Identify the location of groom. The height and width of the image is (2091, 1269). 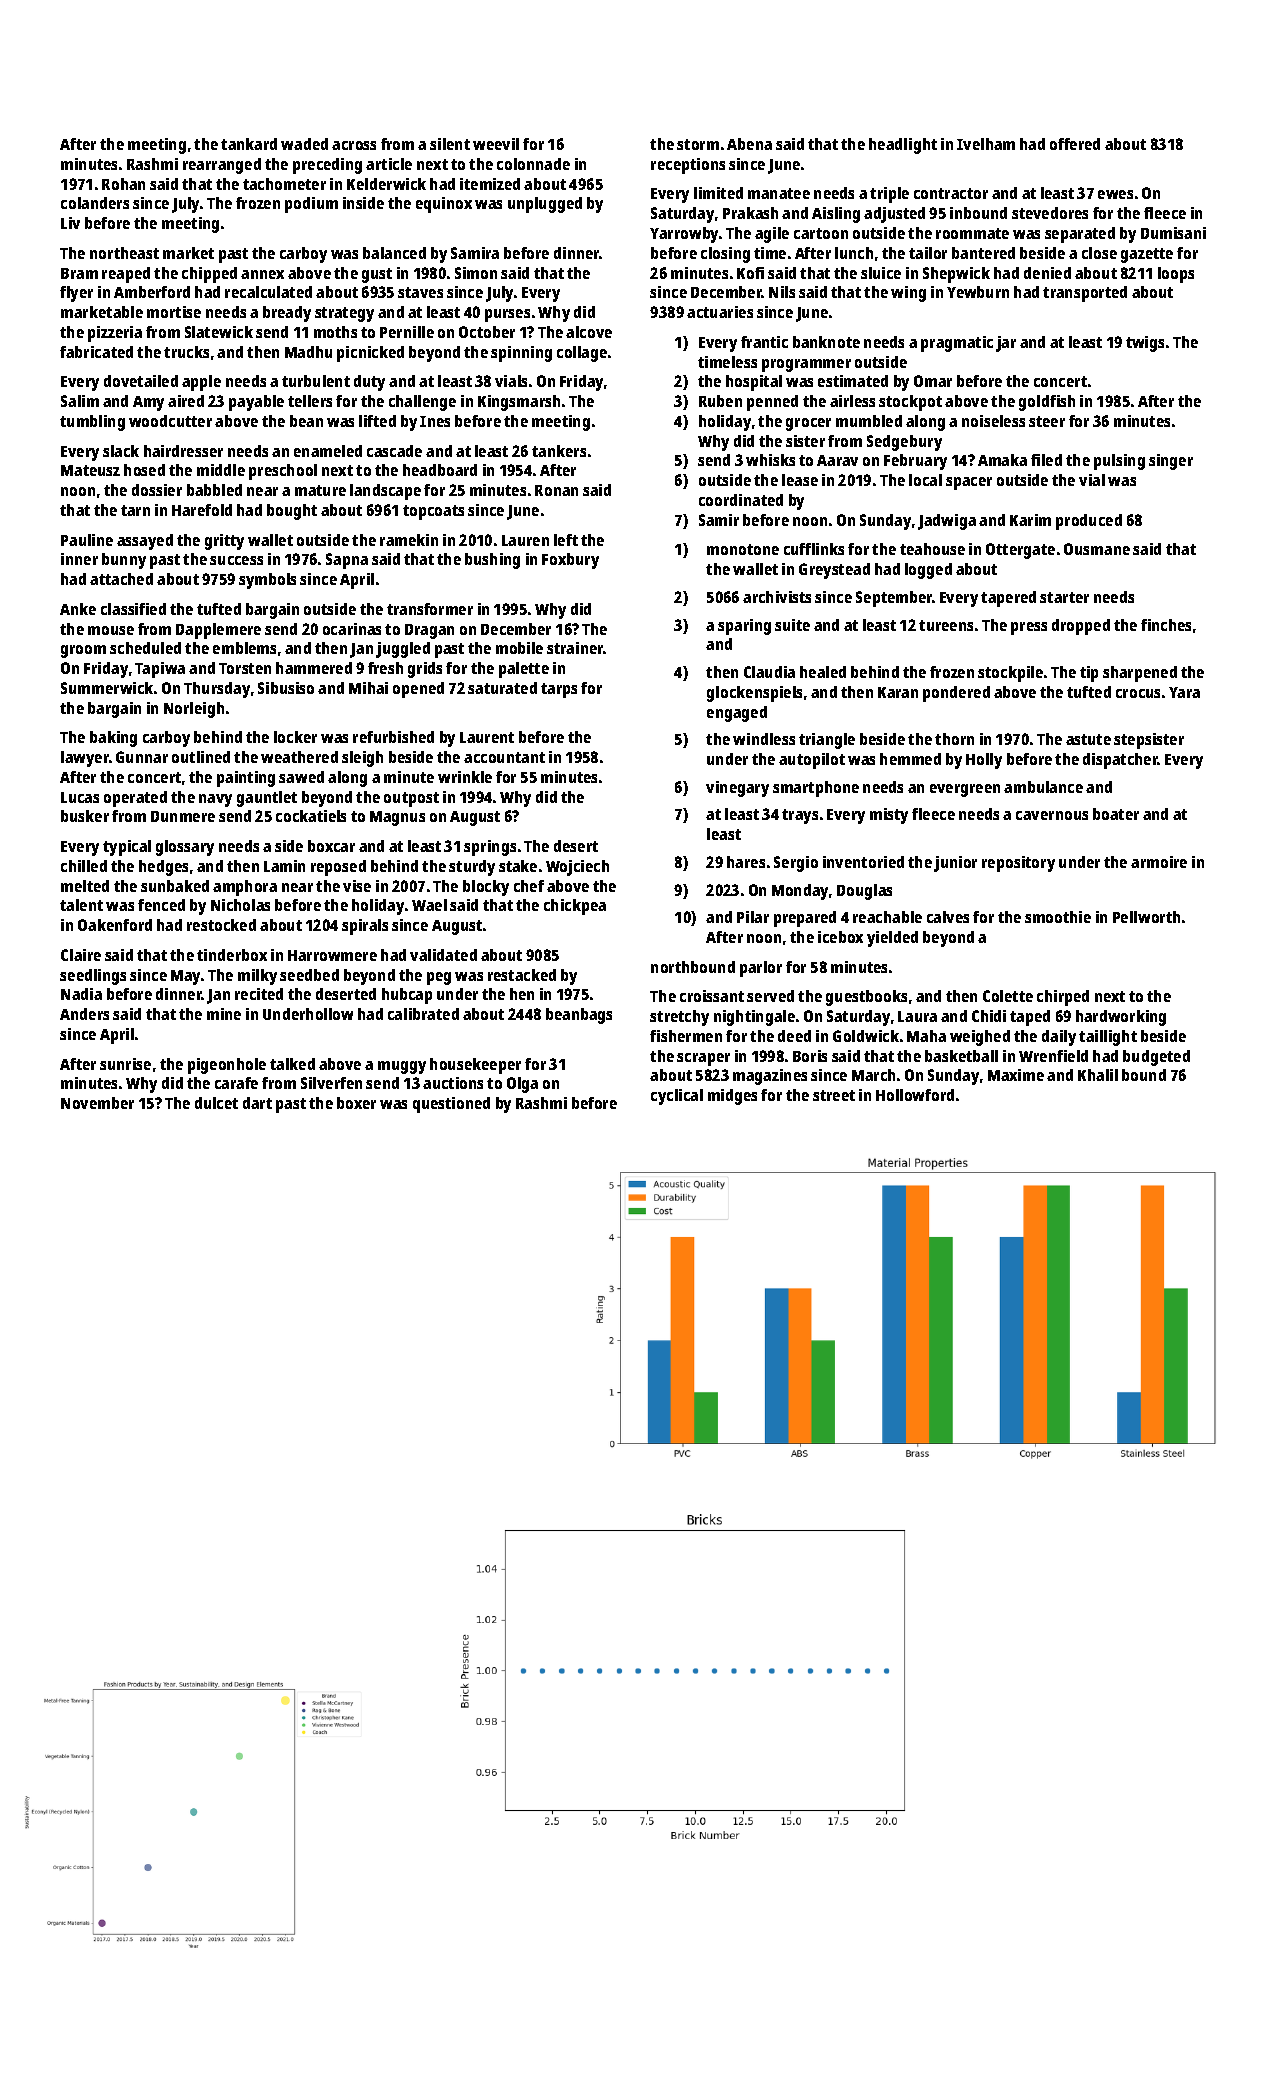
(83, 651).
